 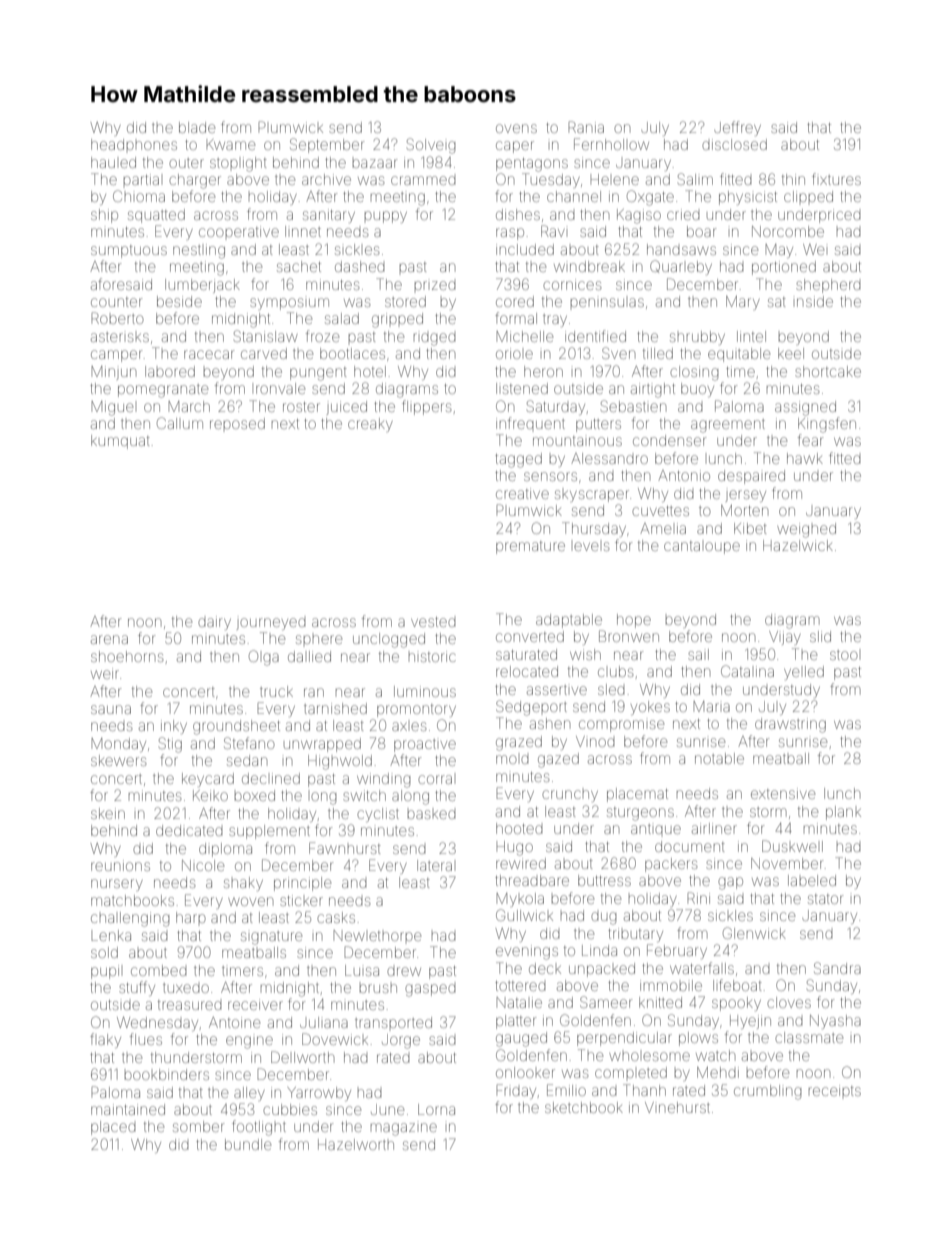 I want to click on evenings, so click(x=527, y=952).
